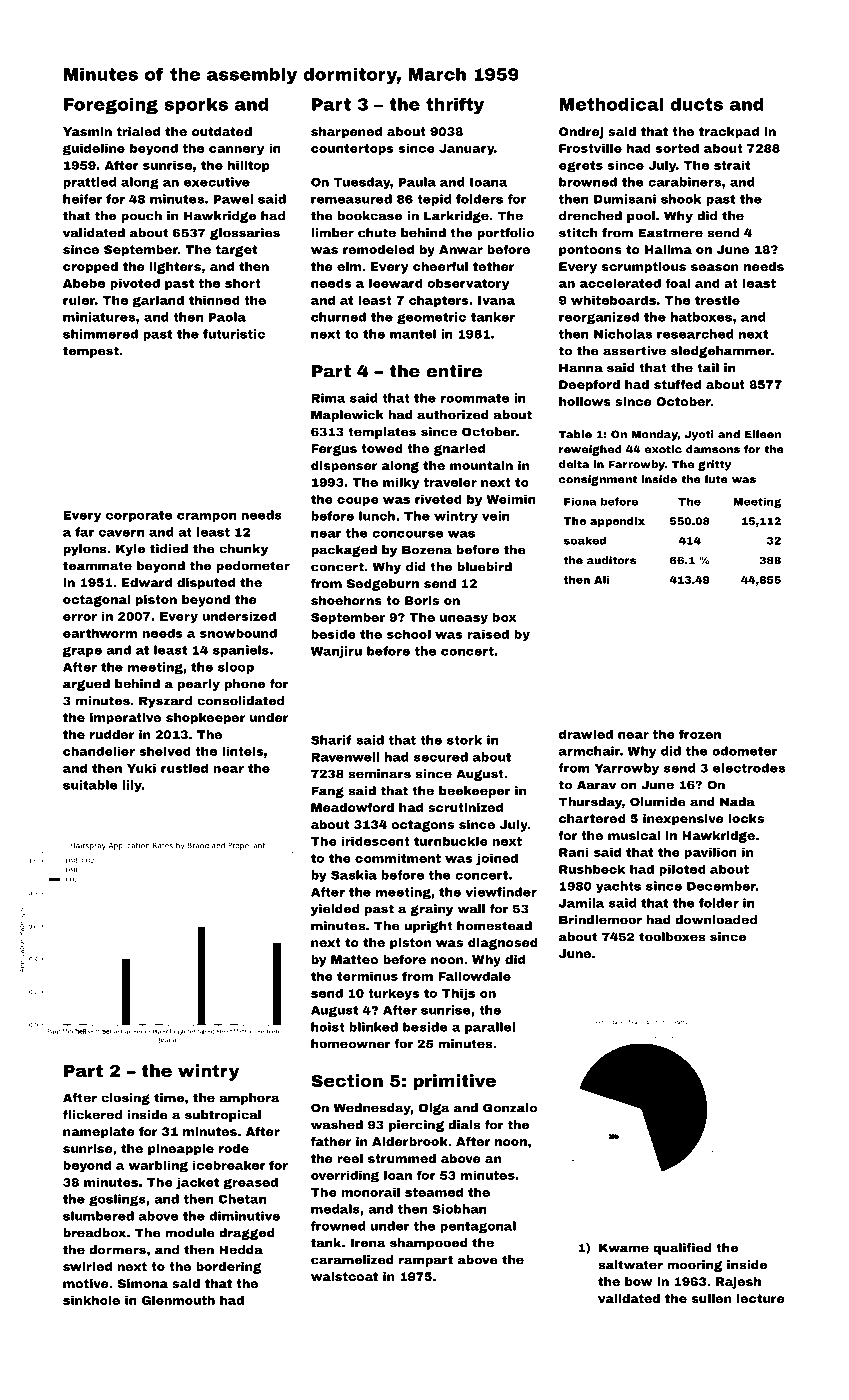  What do you see at coordinates (344, 1276) in the page?
I see `waistcoat` at bounding box center [344, 1276].
